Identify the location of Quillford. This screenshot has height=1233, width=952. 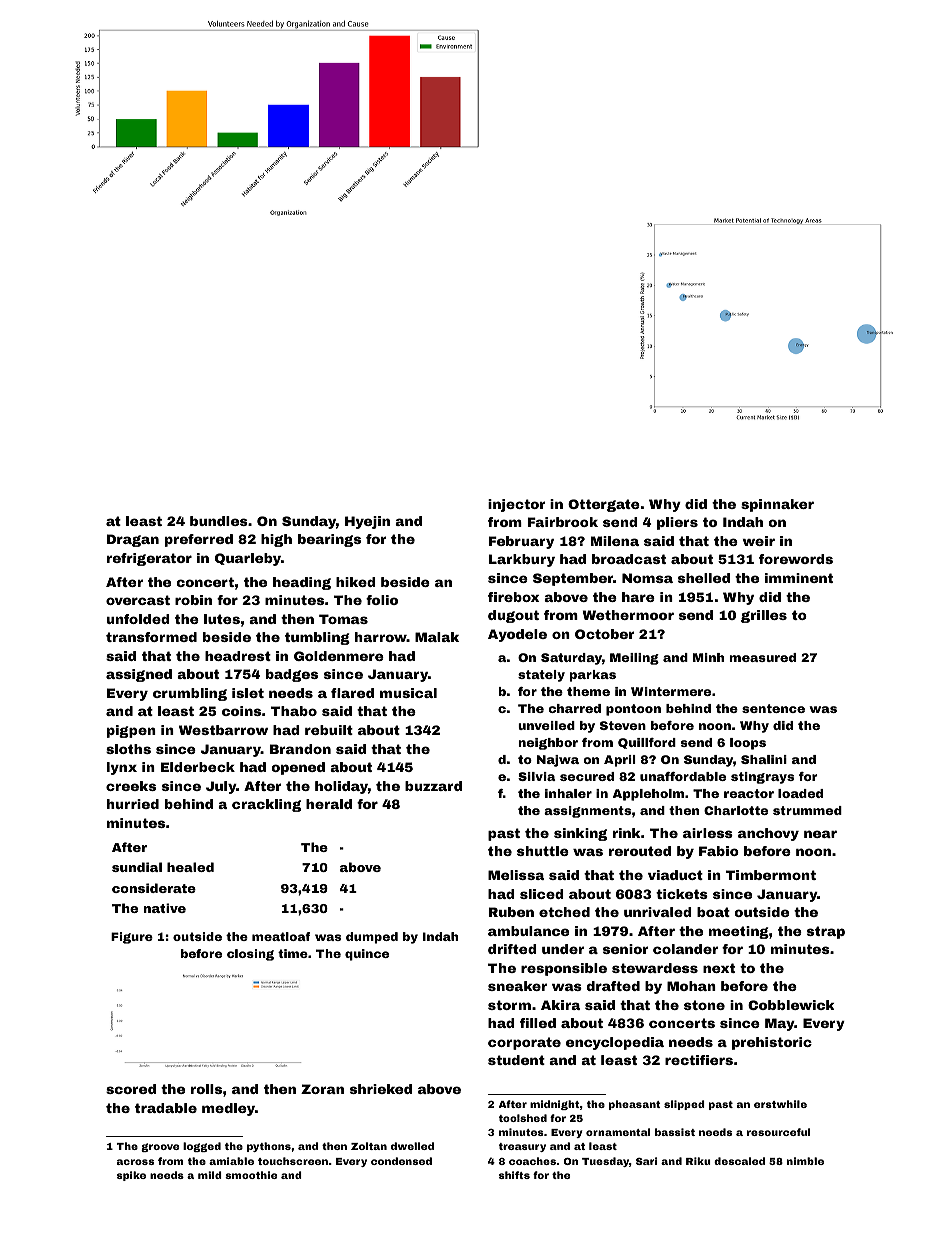
(647, 743).
